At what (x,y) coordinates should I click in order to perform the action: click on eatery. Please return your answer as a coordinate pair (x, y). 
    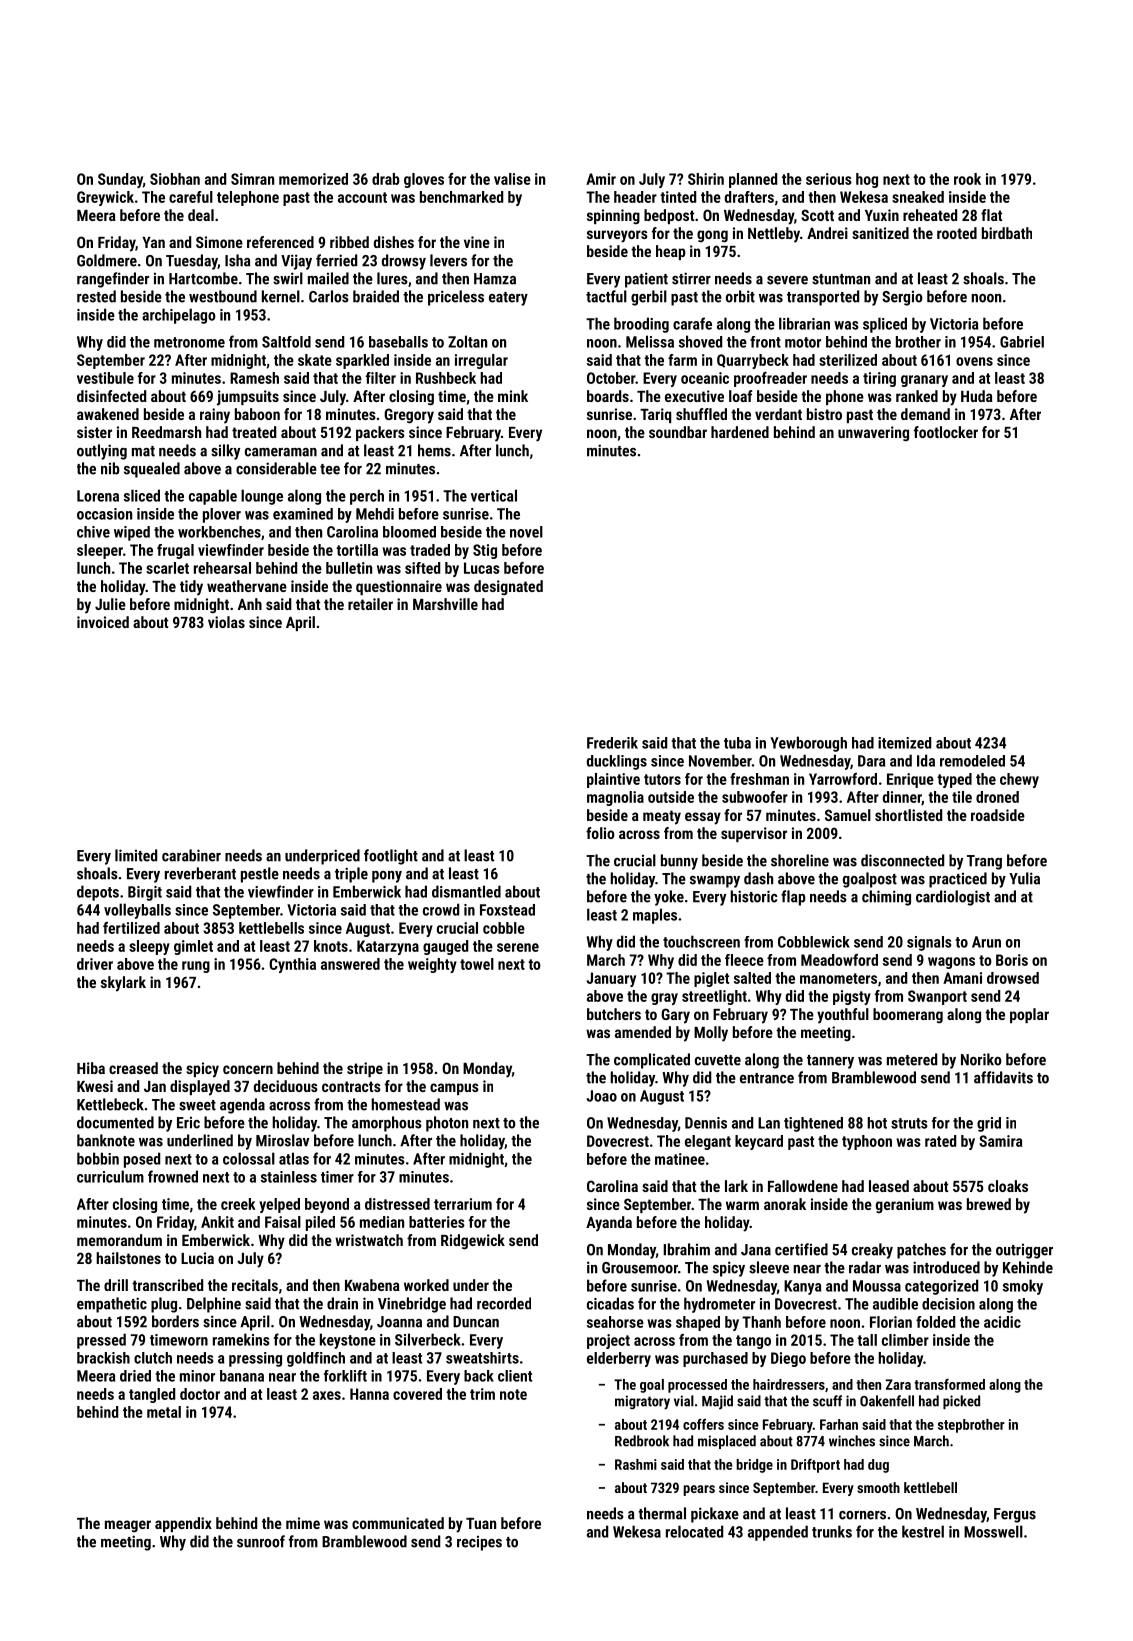
    Looking at the image, I should click on (508, 299).
